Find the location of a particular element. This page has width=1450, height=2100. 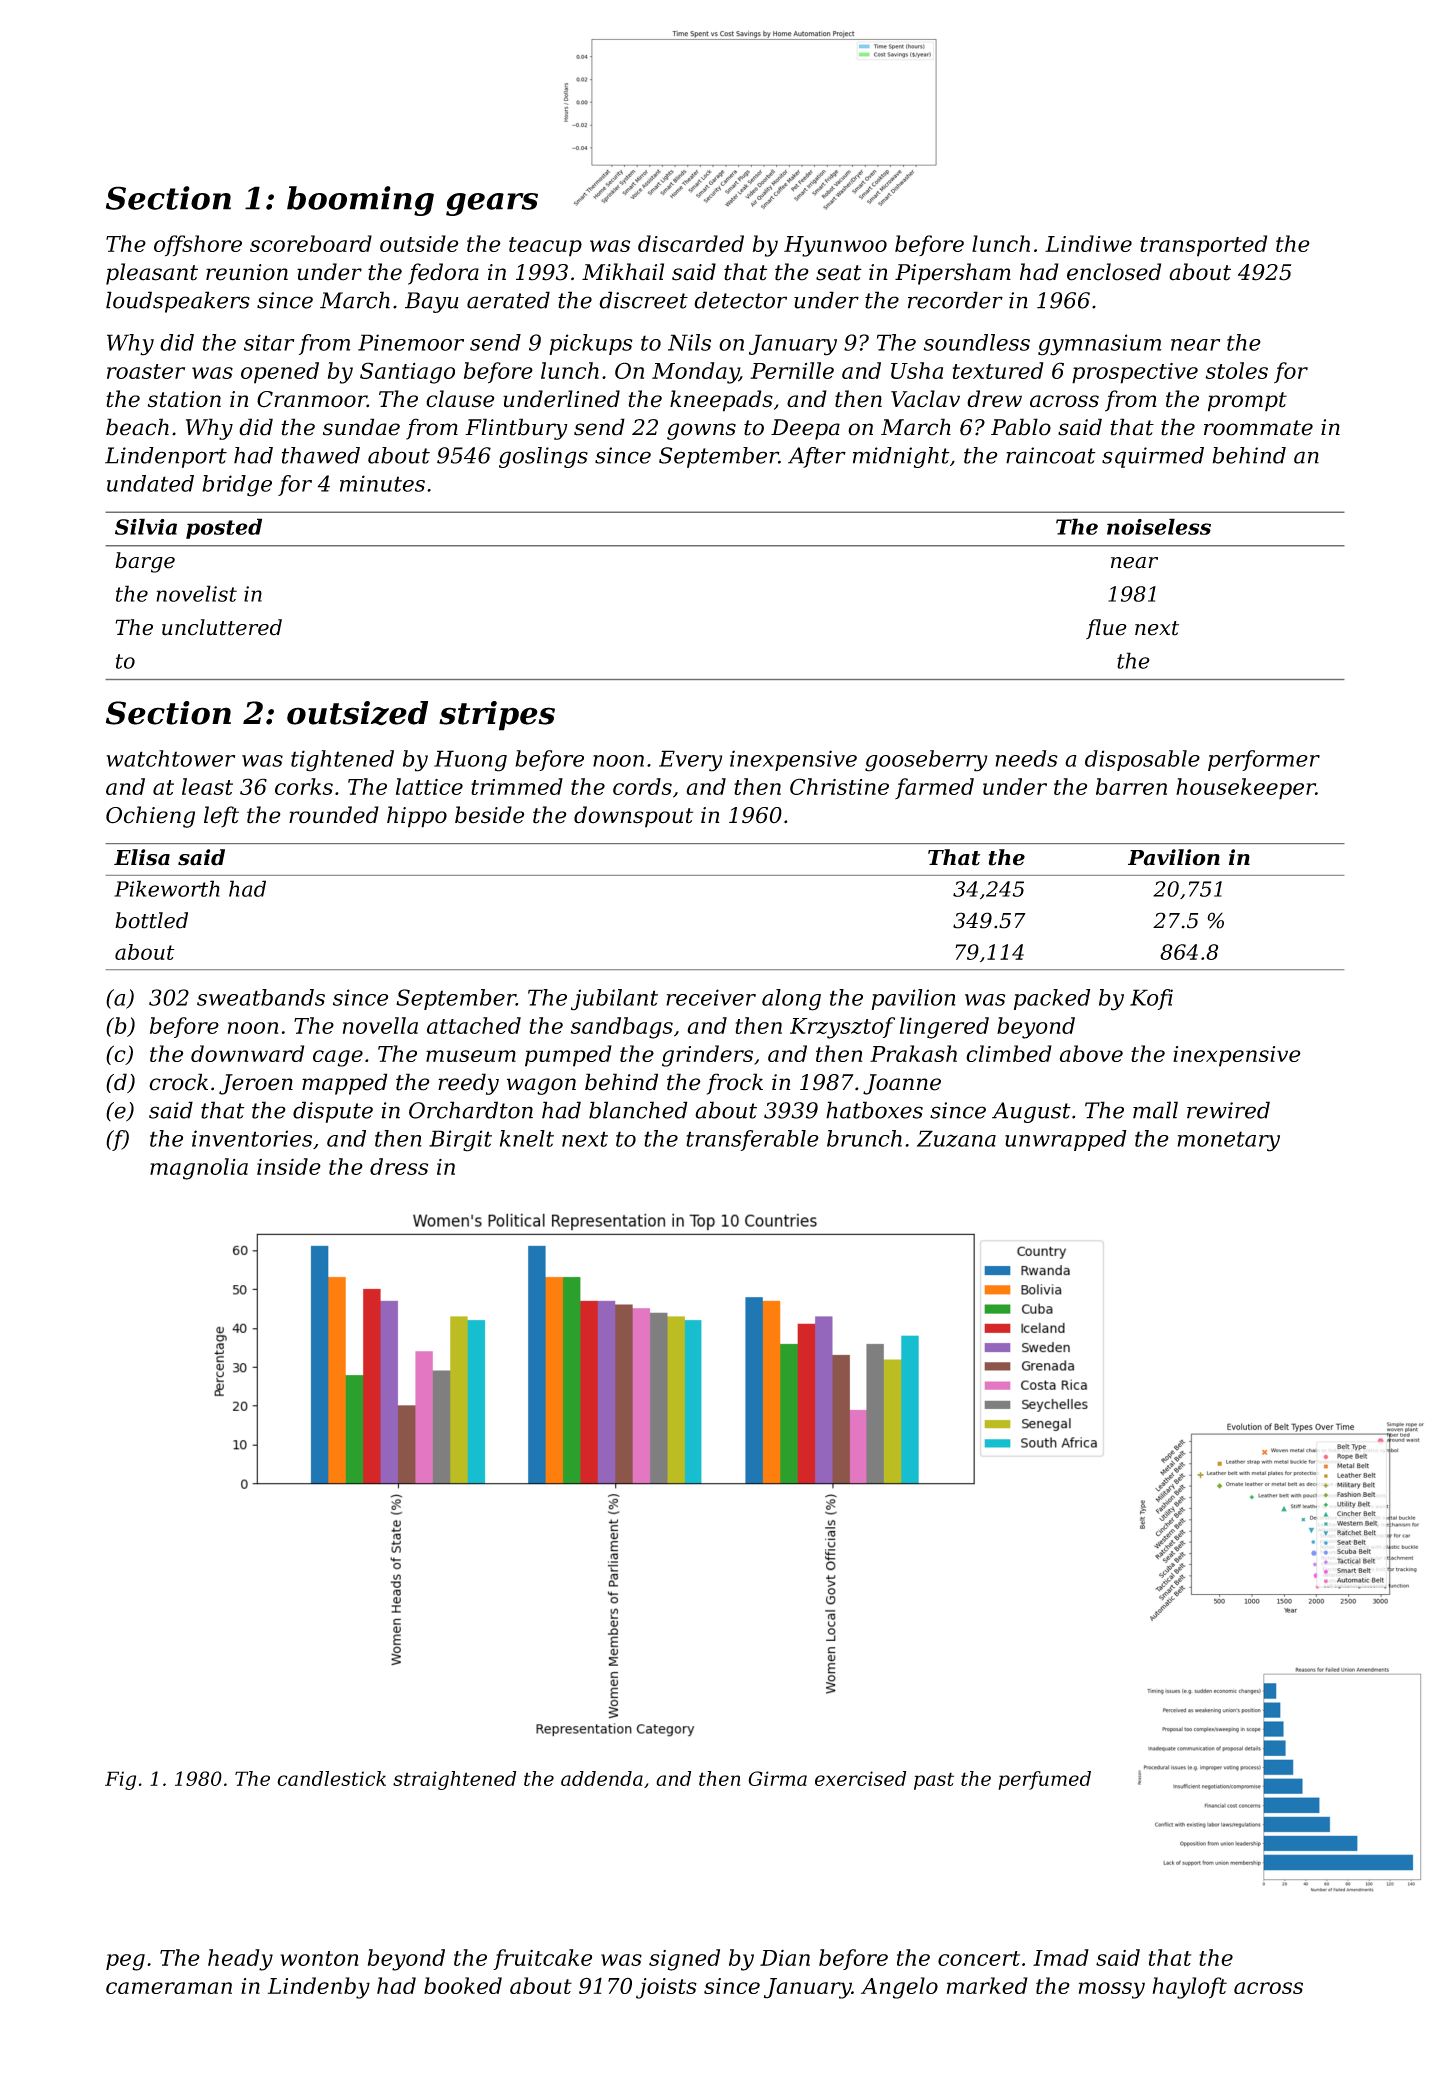

offshore is located at coordinates (198, 246).
